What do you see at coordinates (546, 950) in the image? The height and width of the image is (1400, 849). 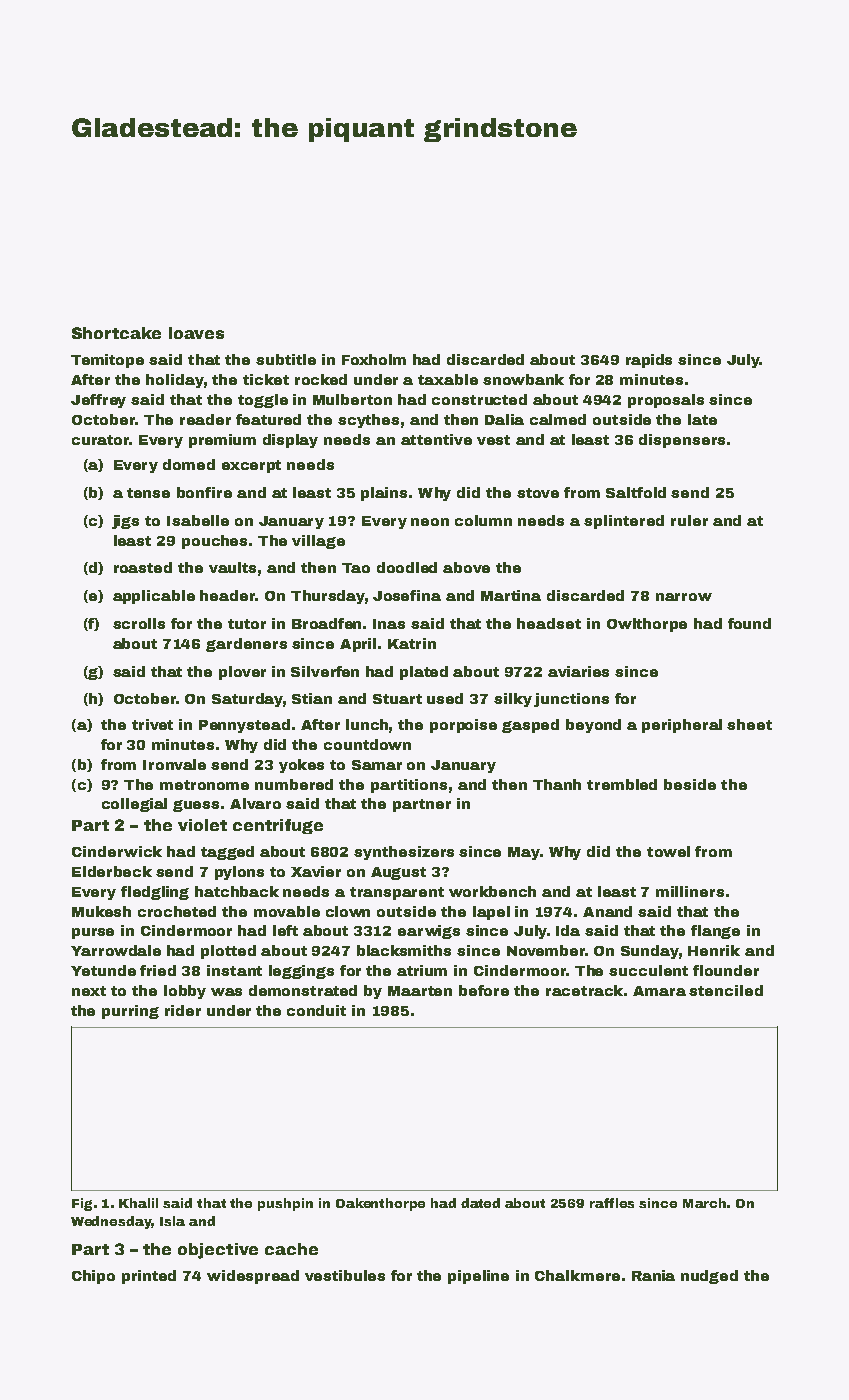 I see `November` at bounding box center [546, 950].
